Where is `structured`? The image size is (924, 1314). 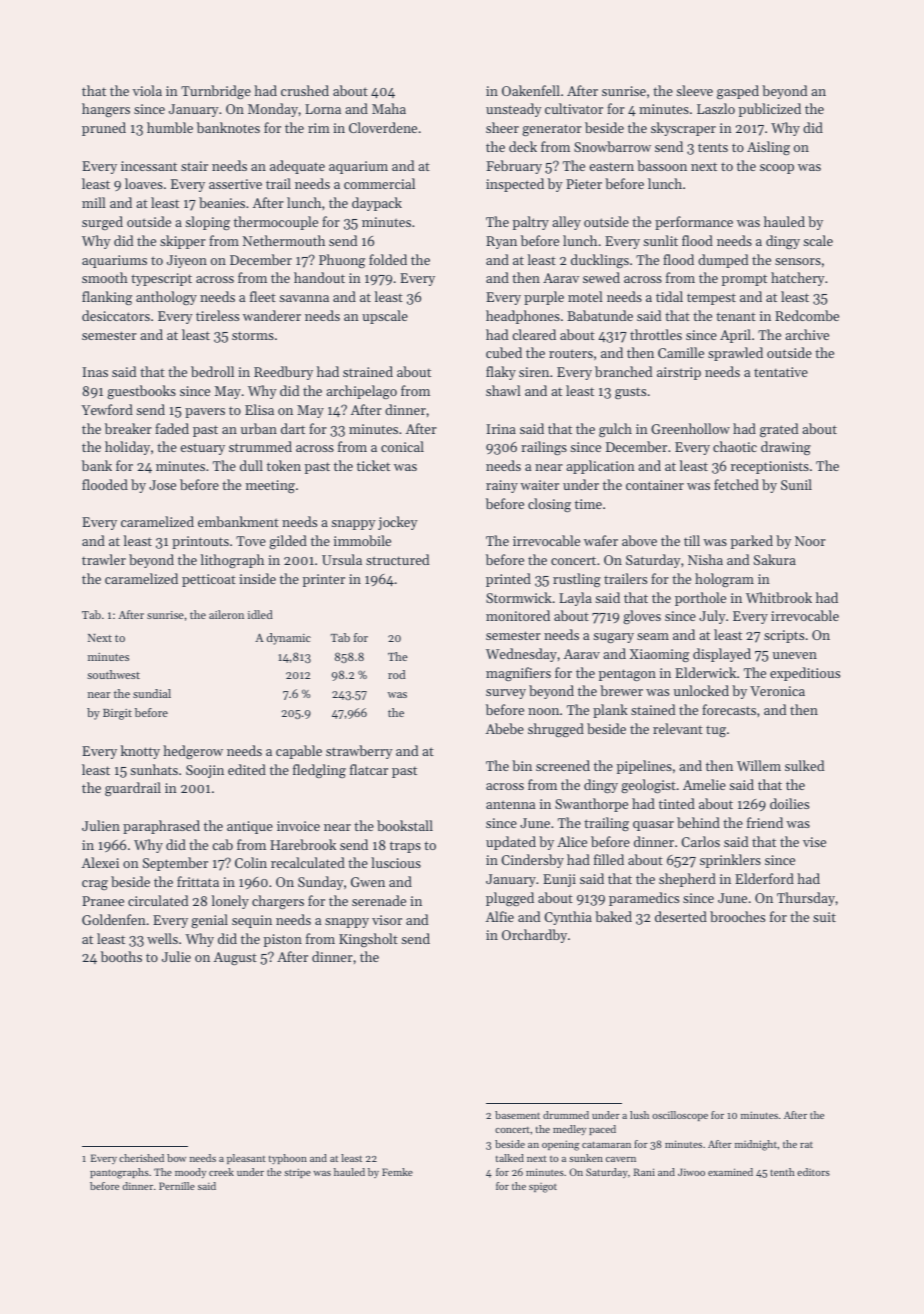 structured is located at coordinates (397, 559).
